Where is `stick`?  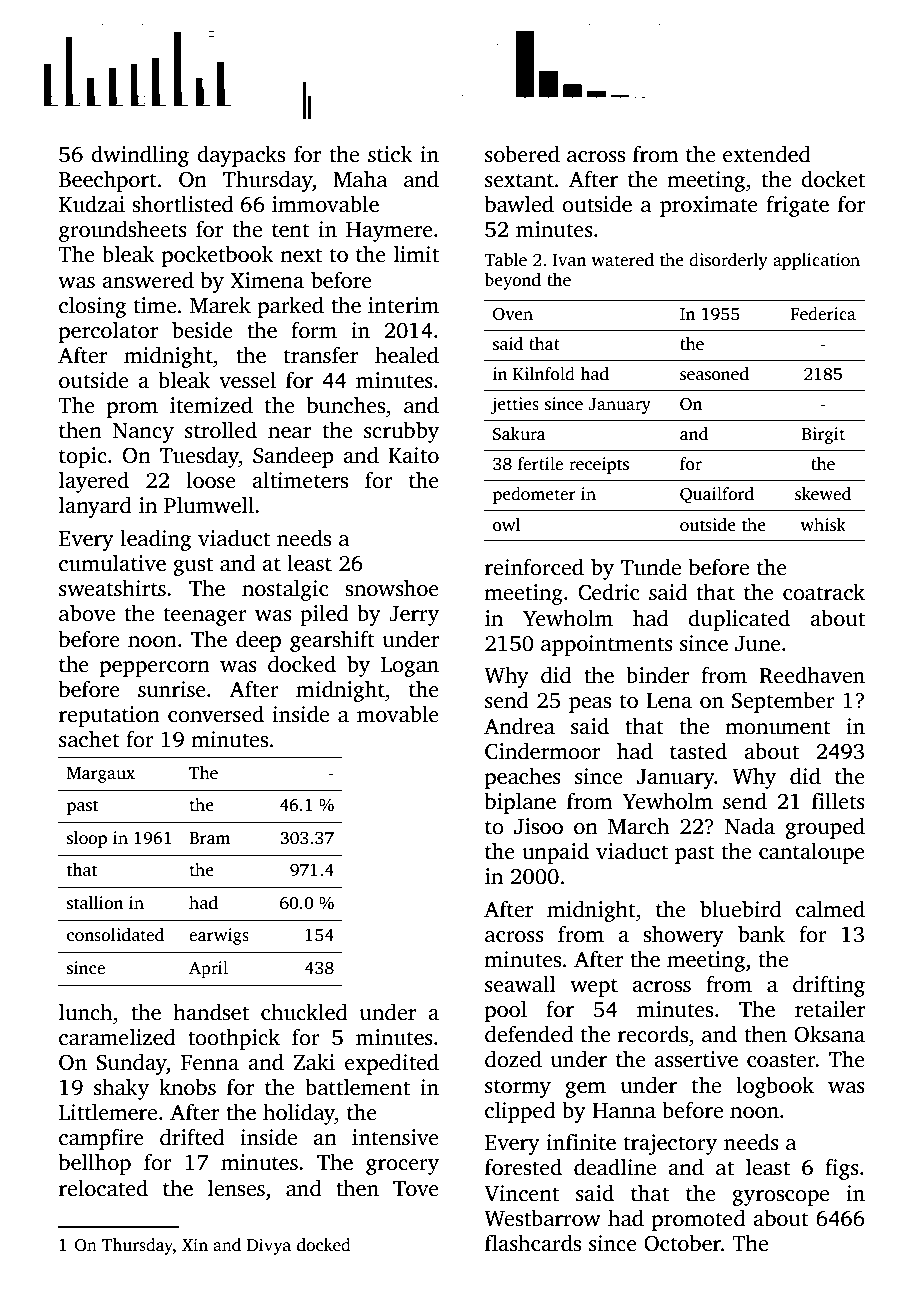
stick is located at coordinates (390, 154).
